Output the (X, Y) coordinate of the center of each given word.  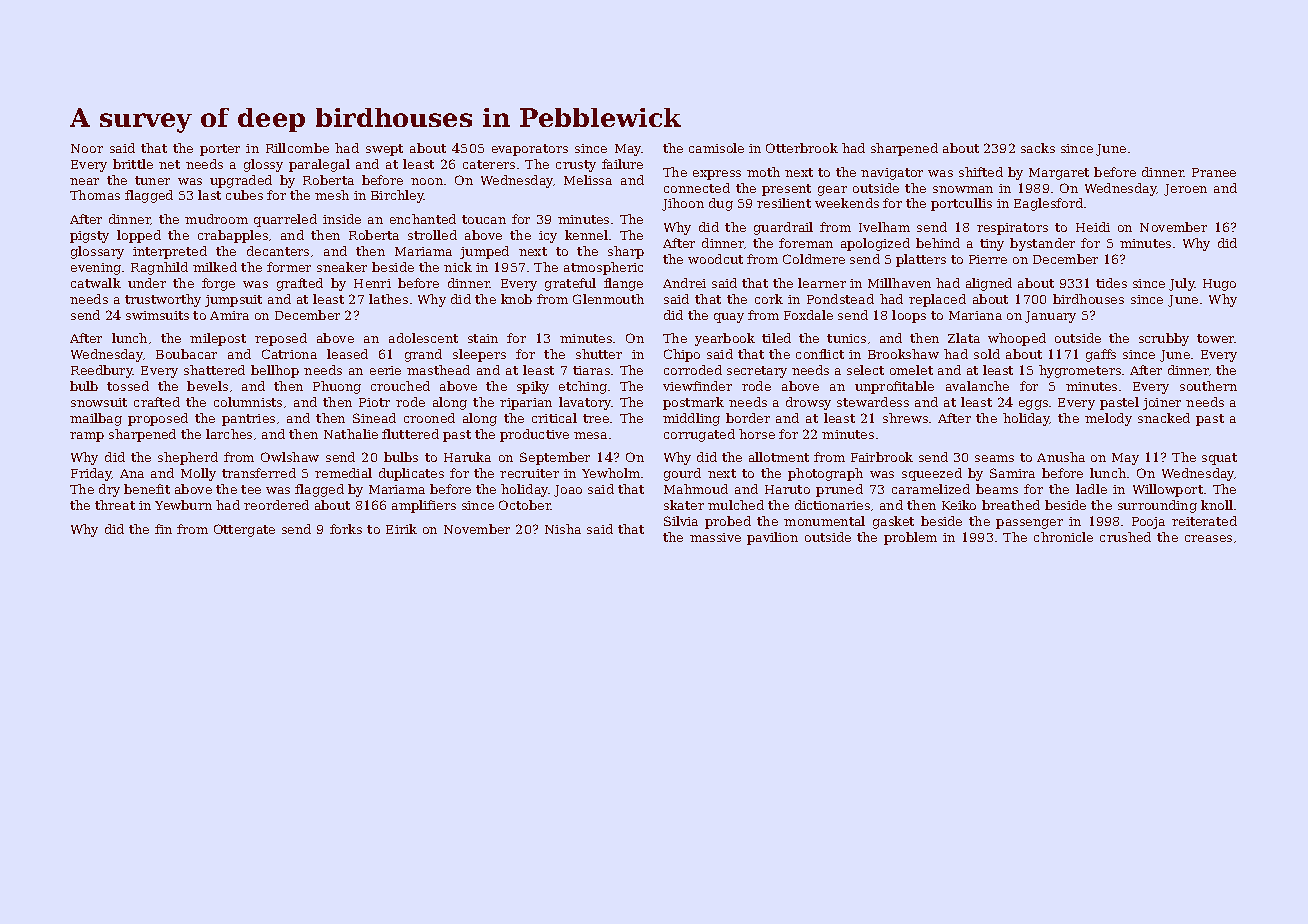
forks (346, 529)
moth (763, 172)
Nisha (563, 529)
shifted (981, 172)
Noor (87, 148)
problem (910, 538)
